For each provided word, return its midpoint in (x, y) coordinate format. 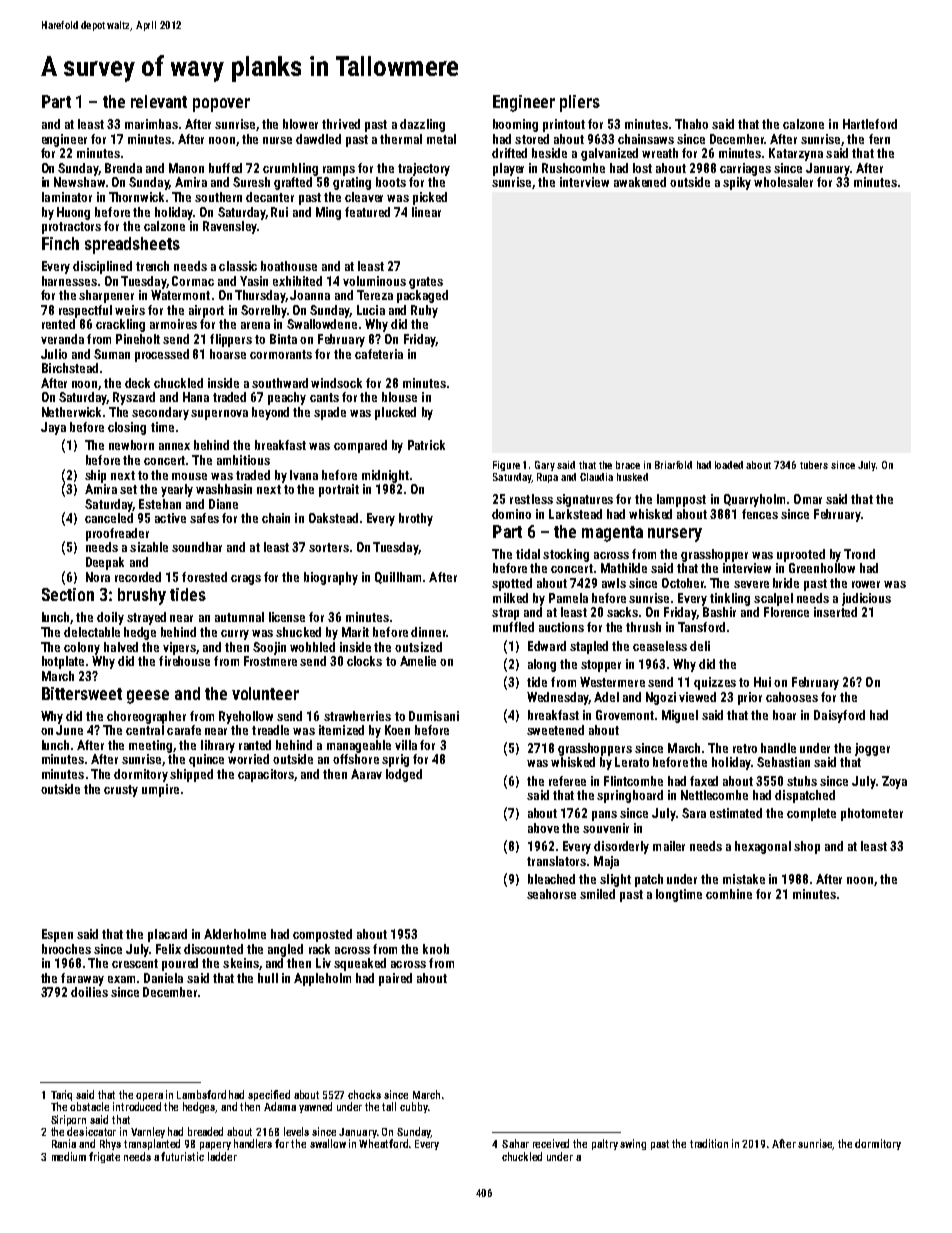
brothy (416, 519)
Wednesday (557, 698)
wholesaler (783, 182)
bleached (551, 879)
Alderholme (235, 934)
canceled (109, 518)
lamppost (681, 500)
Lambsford (201, 1094)
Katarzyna (796, 154)
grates (426, 283)
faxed (704, 781)
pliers (580, 103)
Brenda (123, 168)
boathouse (289, 266)
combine (729, 894)
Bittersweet (82, 693)
